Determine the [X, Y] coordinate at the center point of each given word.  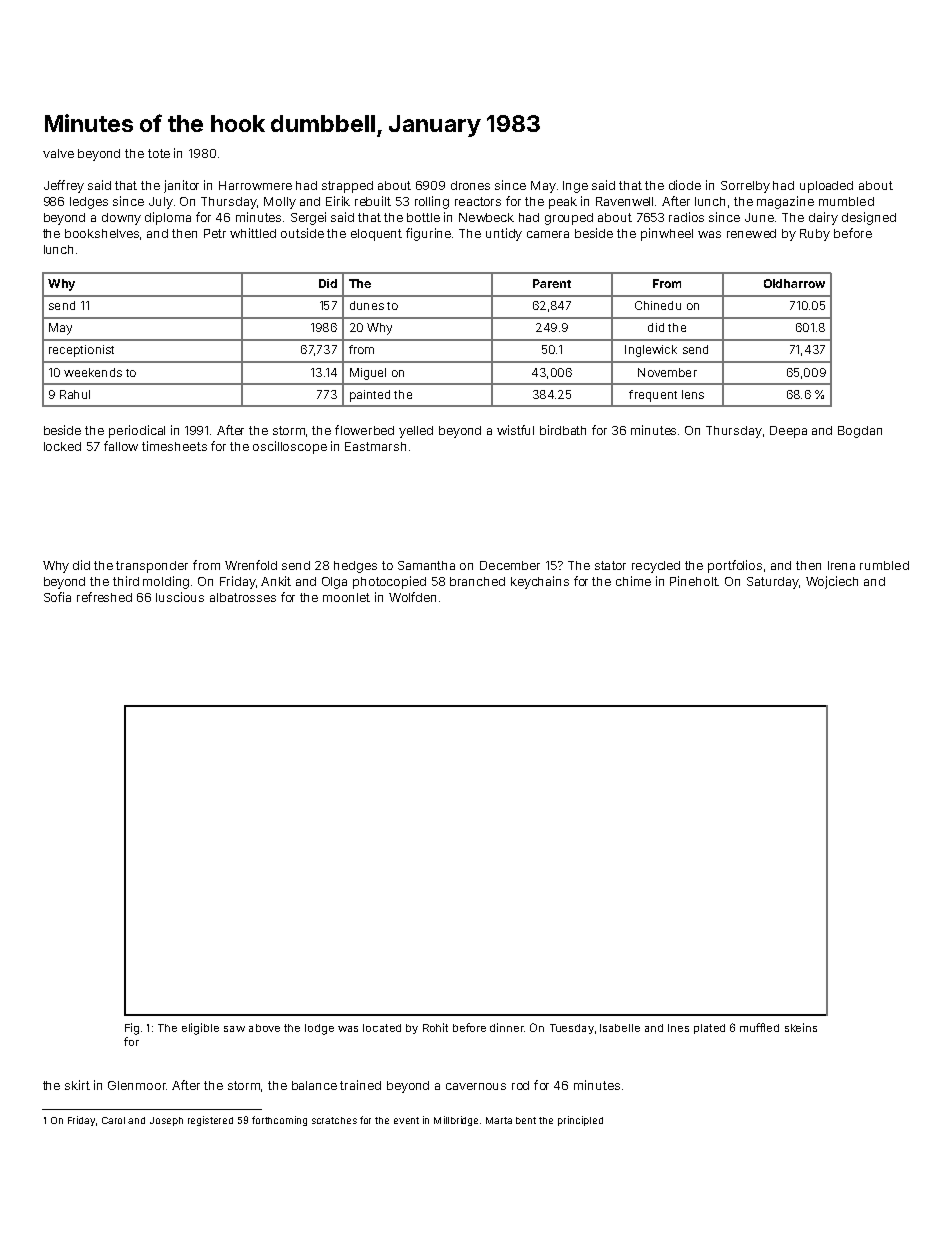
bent [526, 1120]
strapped [347, 187]
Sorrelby [745, 187]
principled [580, 1121]
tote [159, 153]
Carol [113, 1120]
